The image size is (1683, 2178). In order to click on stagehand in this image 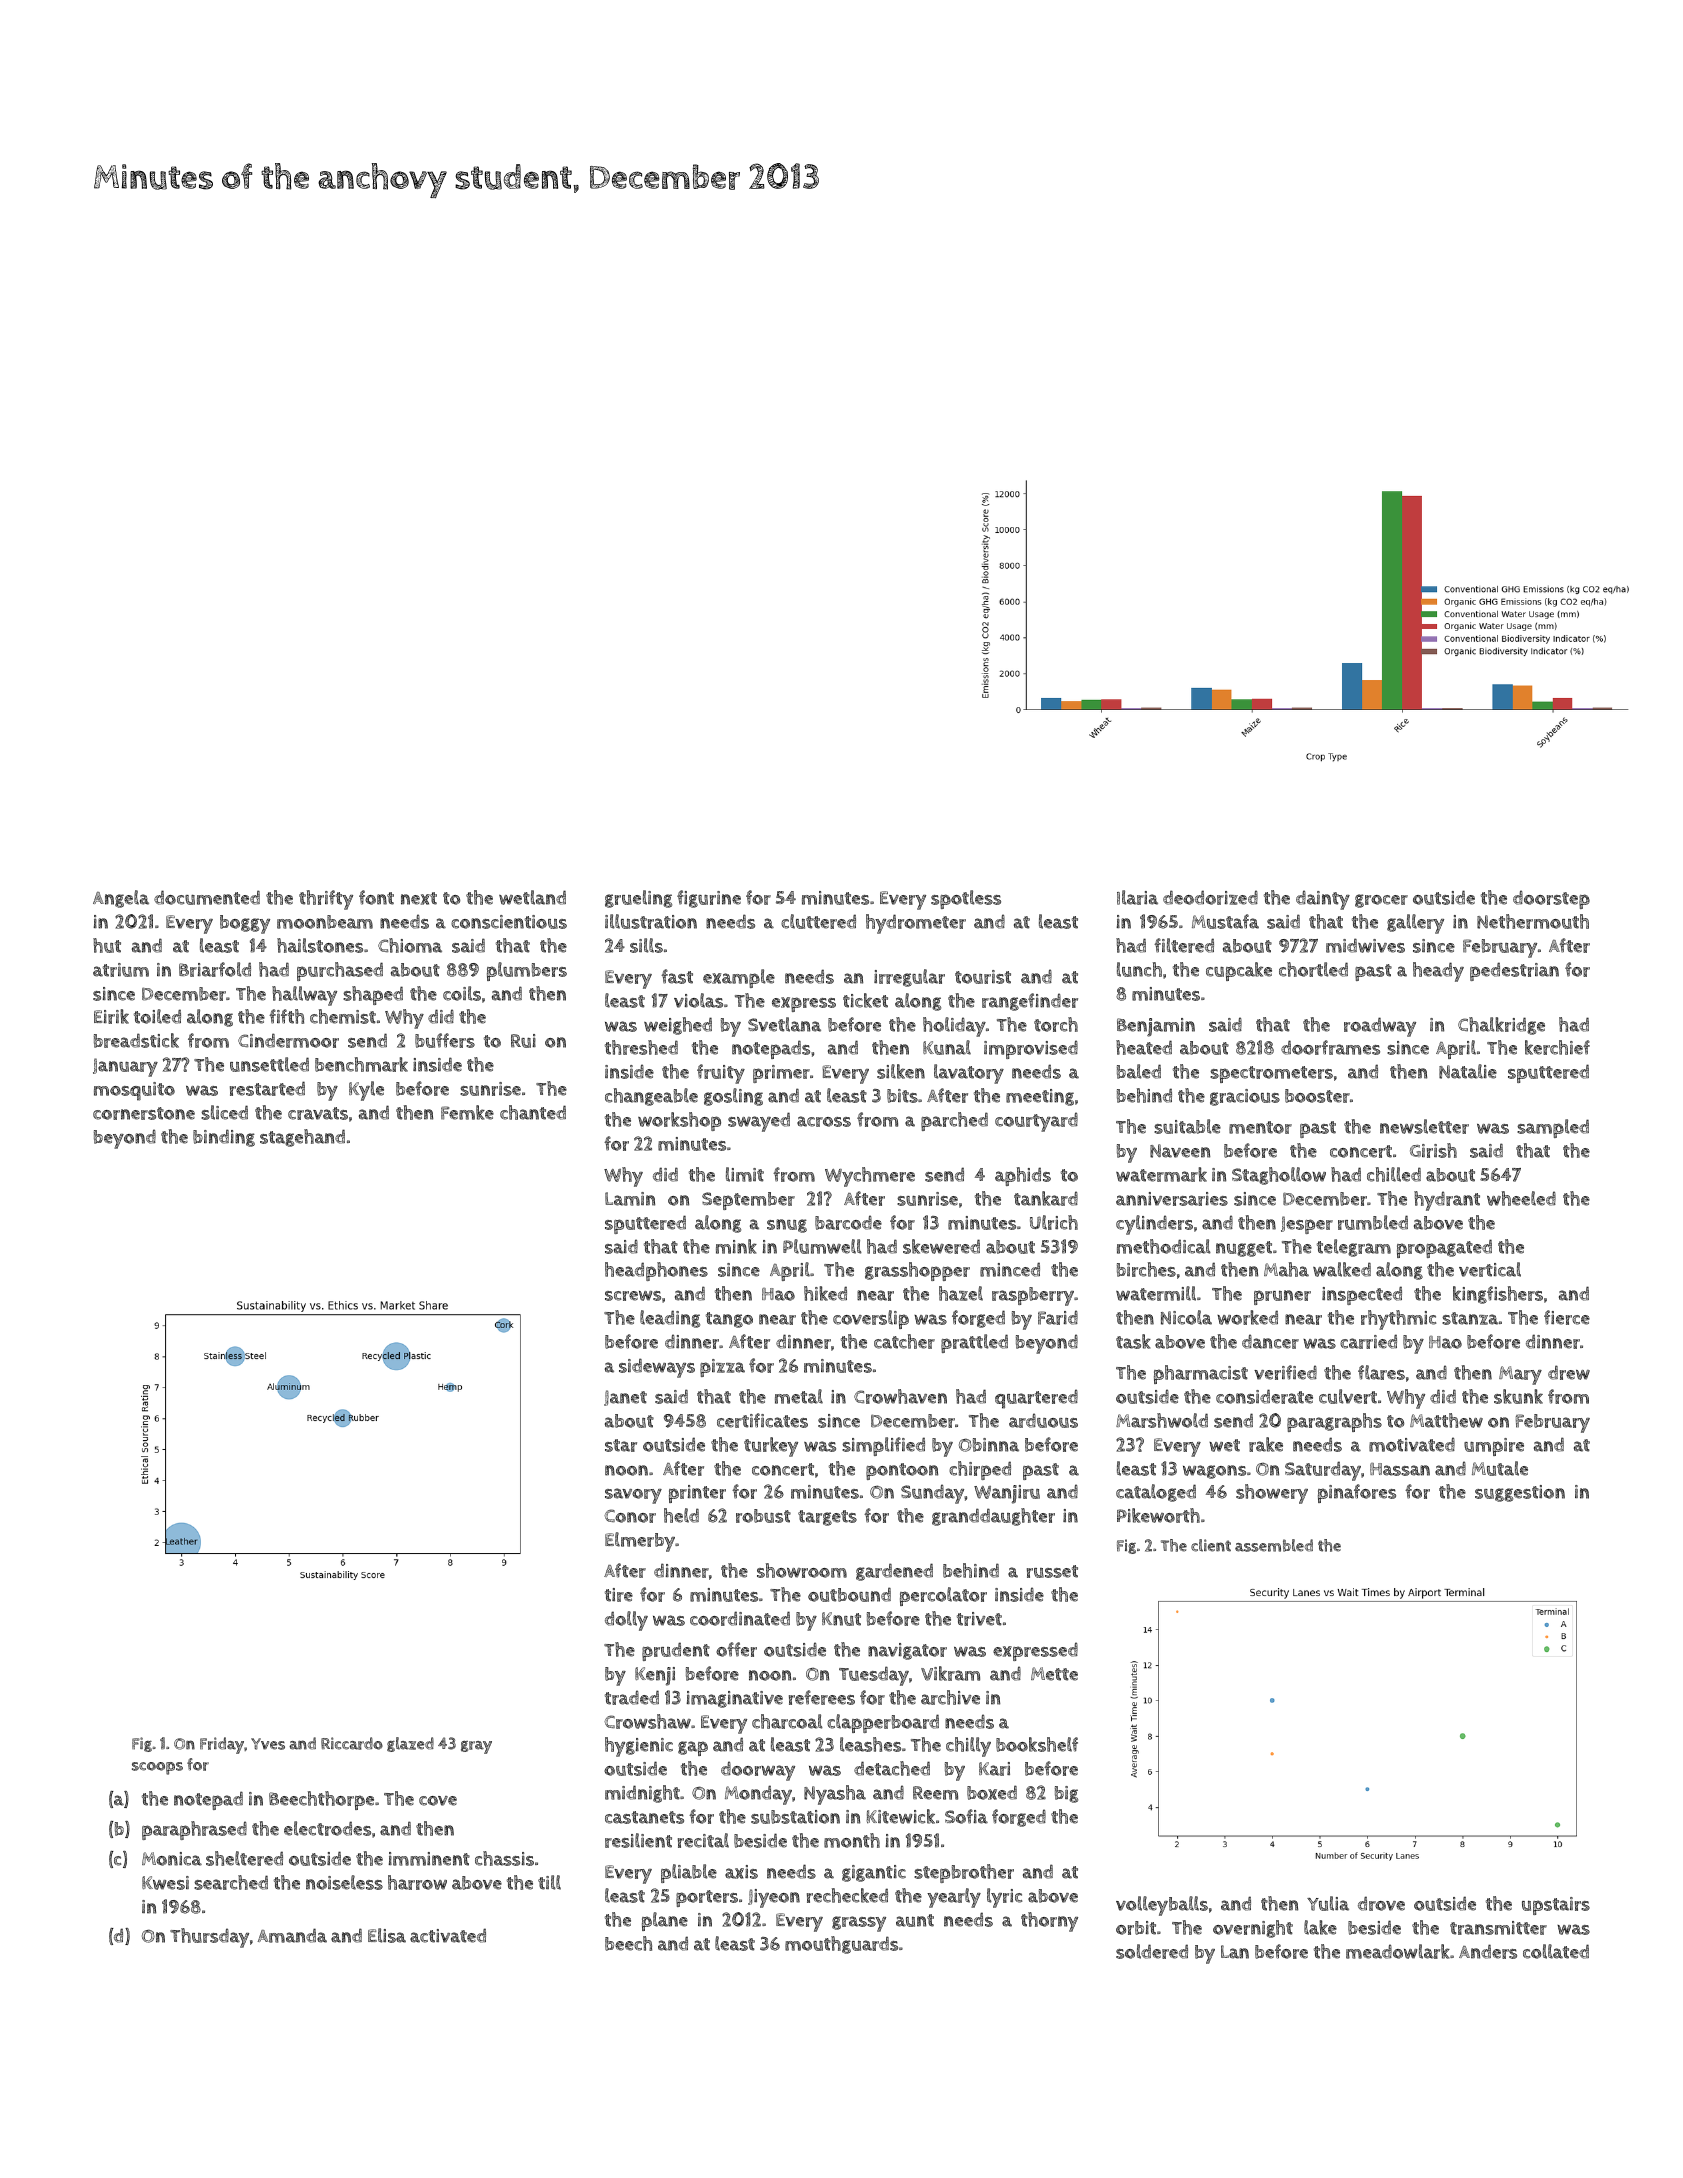, I will do `click(302, 1138)`.
